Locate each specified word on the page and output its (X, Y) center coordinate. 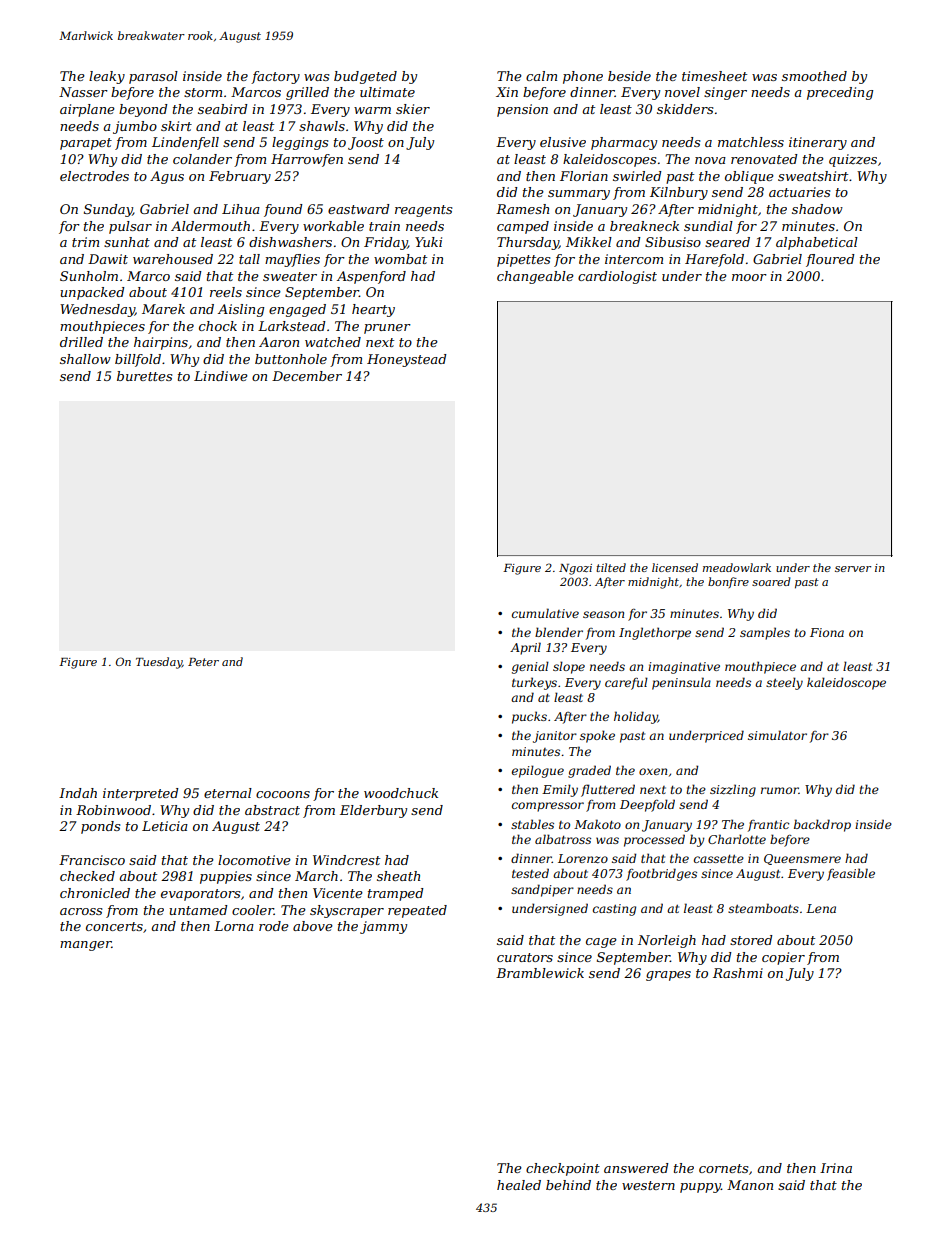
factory (275, 77)
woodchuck (401, 793)
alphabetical (817, 243)
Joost (366, 143)
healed (519, 1185)
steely (784, 683)
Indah (78, 793)
